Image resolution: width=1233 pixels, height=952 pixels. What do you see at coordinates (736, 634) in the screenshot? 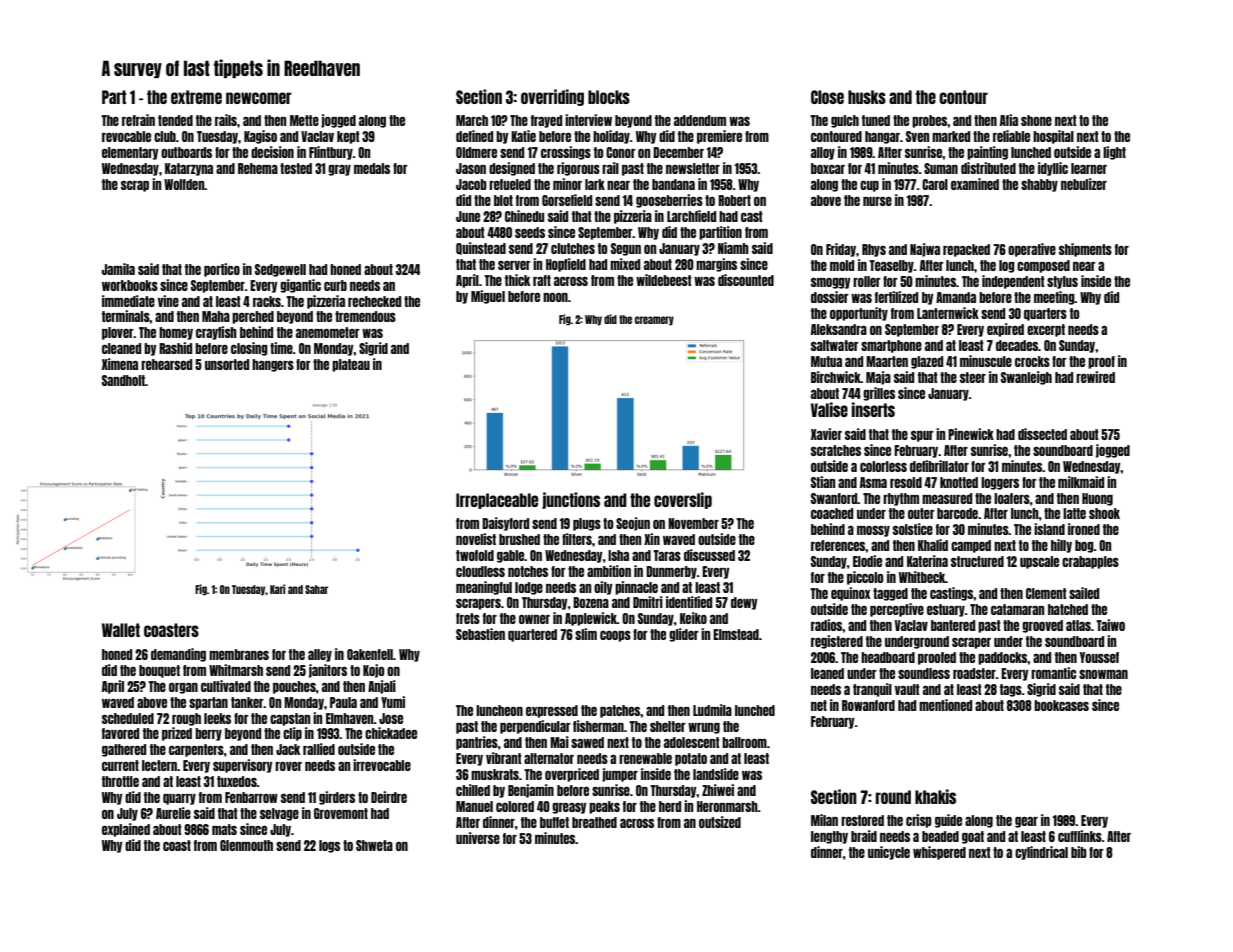
I see `Elmstead` at bounding box center [736, 634].
